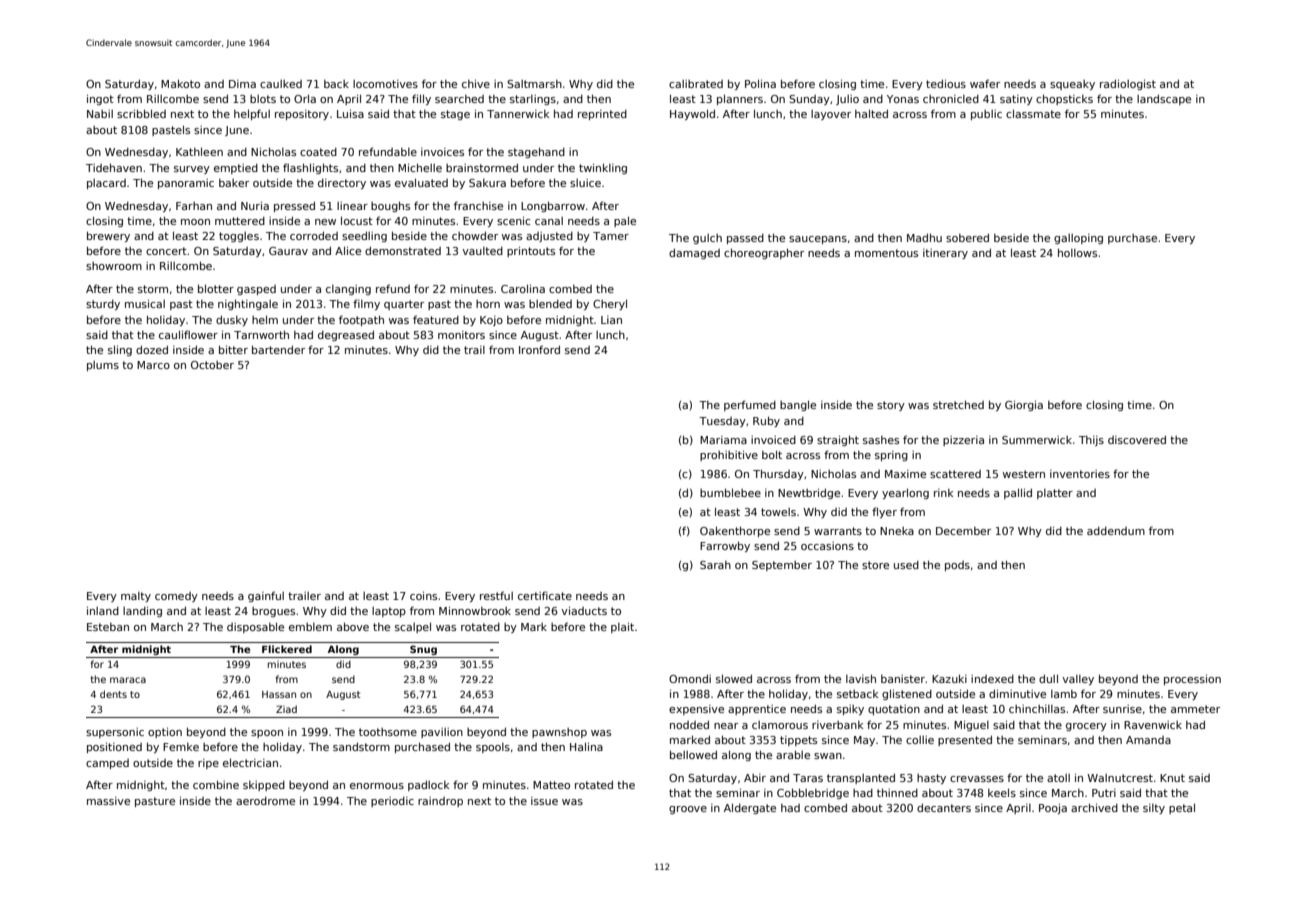 The image size is (1308, 924). What do you see at coordinates (1116, 531) in the document?
I see `addendum` at bounding box center [1116, 531].
